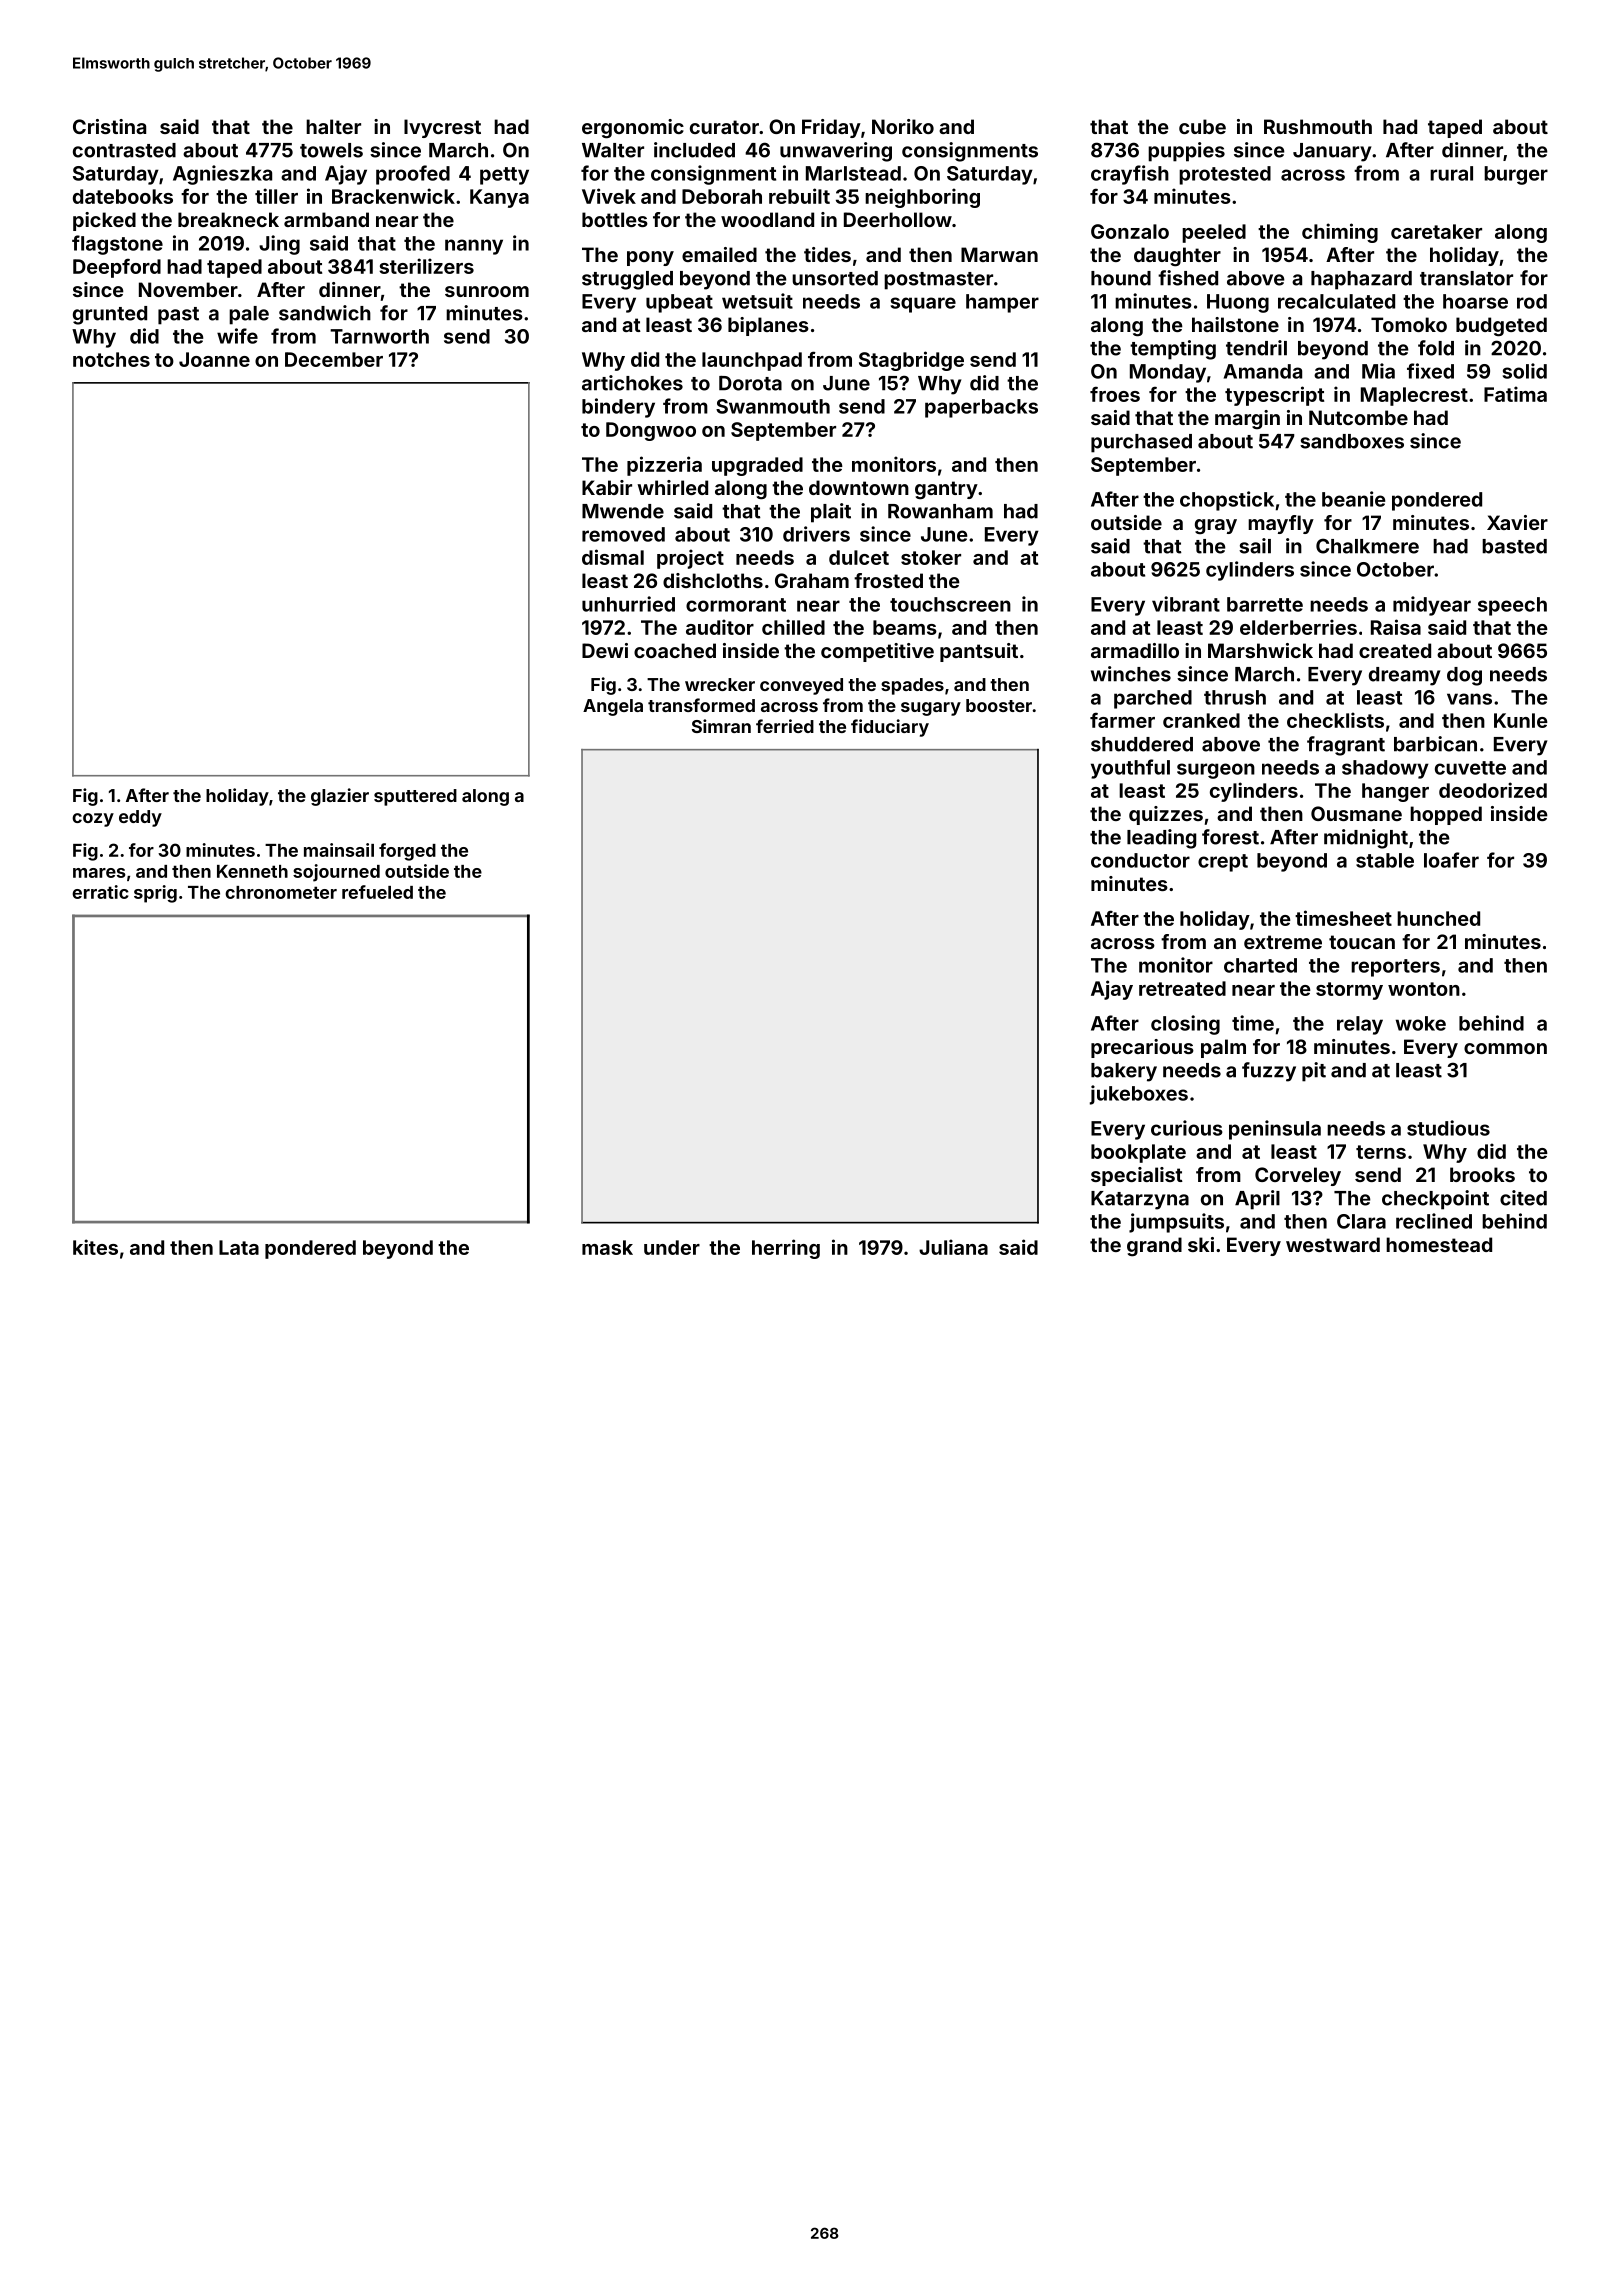 Image resolution: width=1620 pixels, height=2292 pixels. I want to click on notches, so click(111, 359).
